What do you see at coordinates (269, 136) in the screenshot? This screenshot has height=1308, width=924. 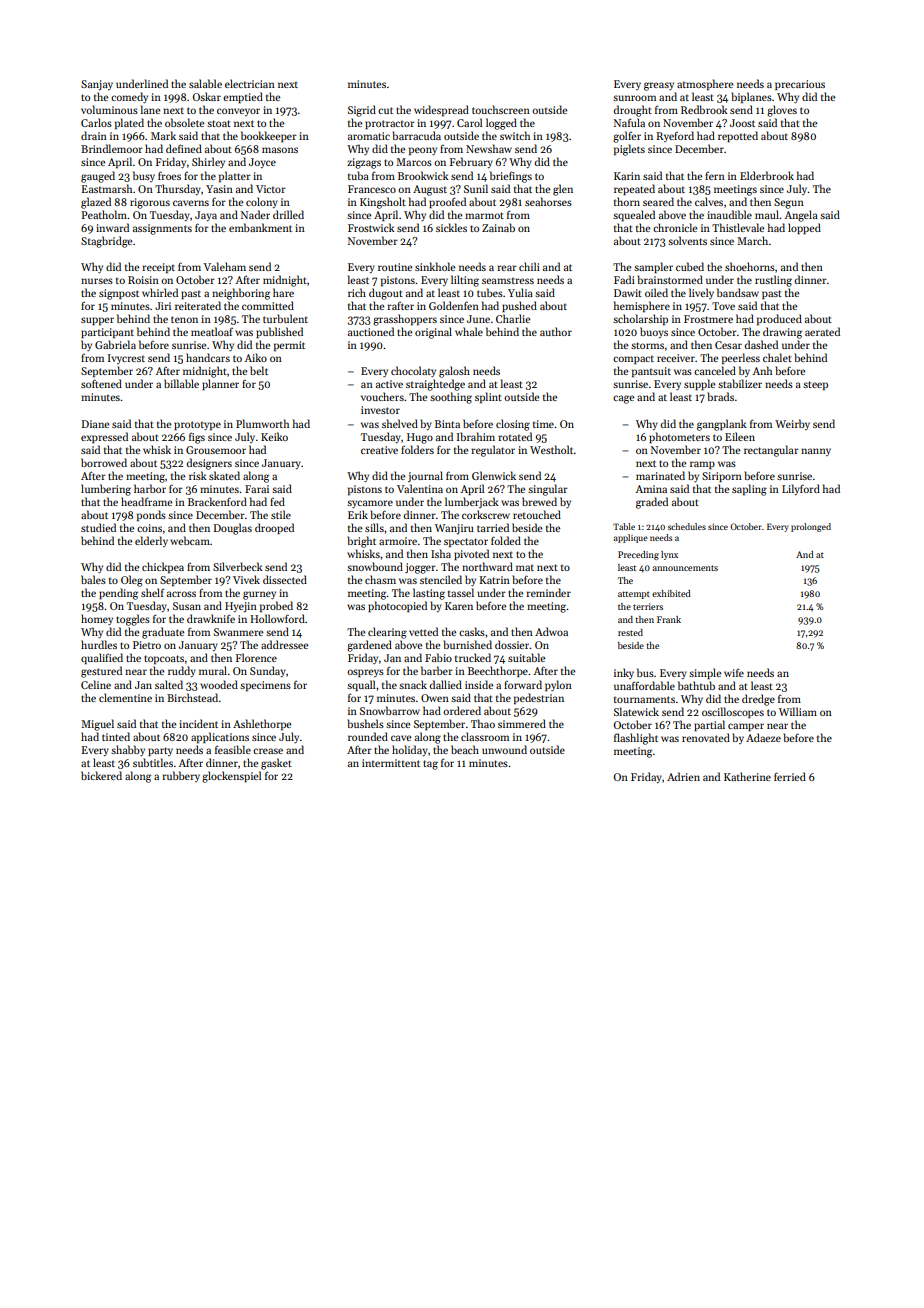 I see `bookkeeper` at bounding box center [269, 136].
